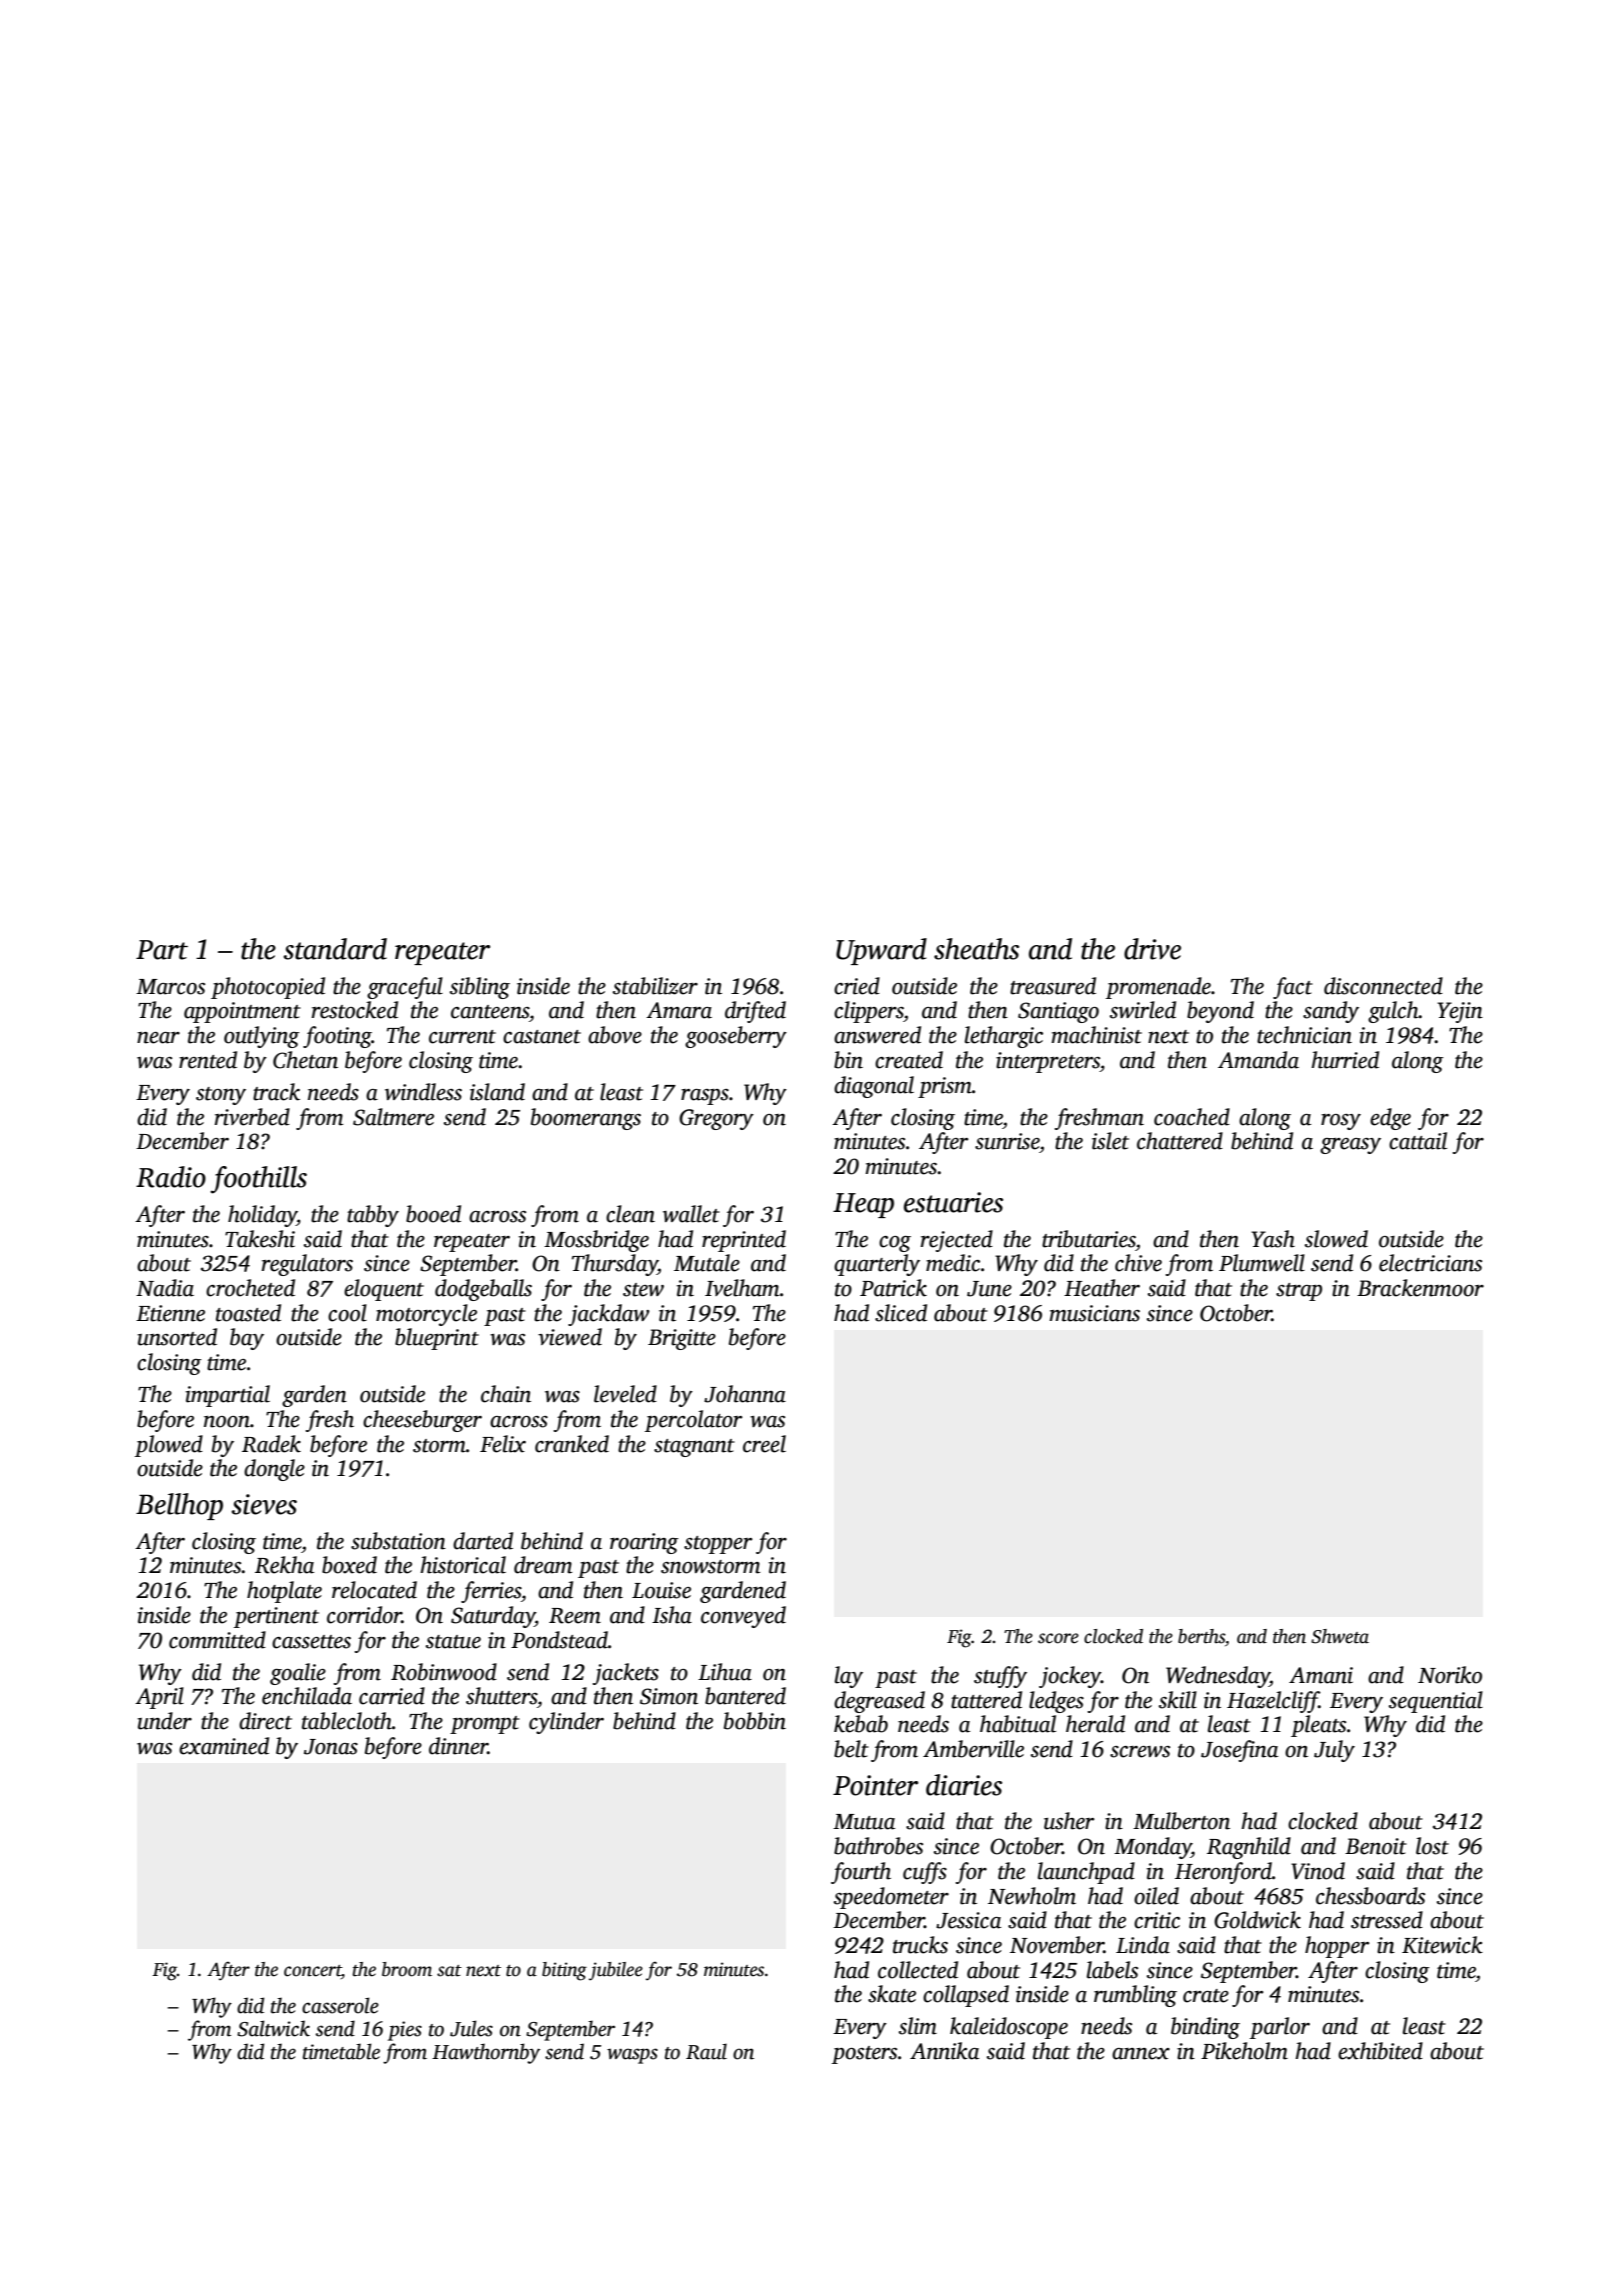  What do you see at coordinates (262, 1037) in the document?
I see `outlying` at bounding box center [262, 1037].
